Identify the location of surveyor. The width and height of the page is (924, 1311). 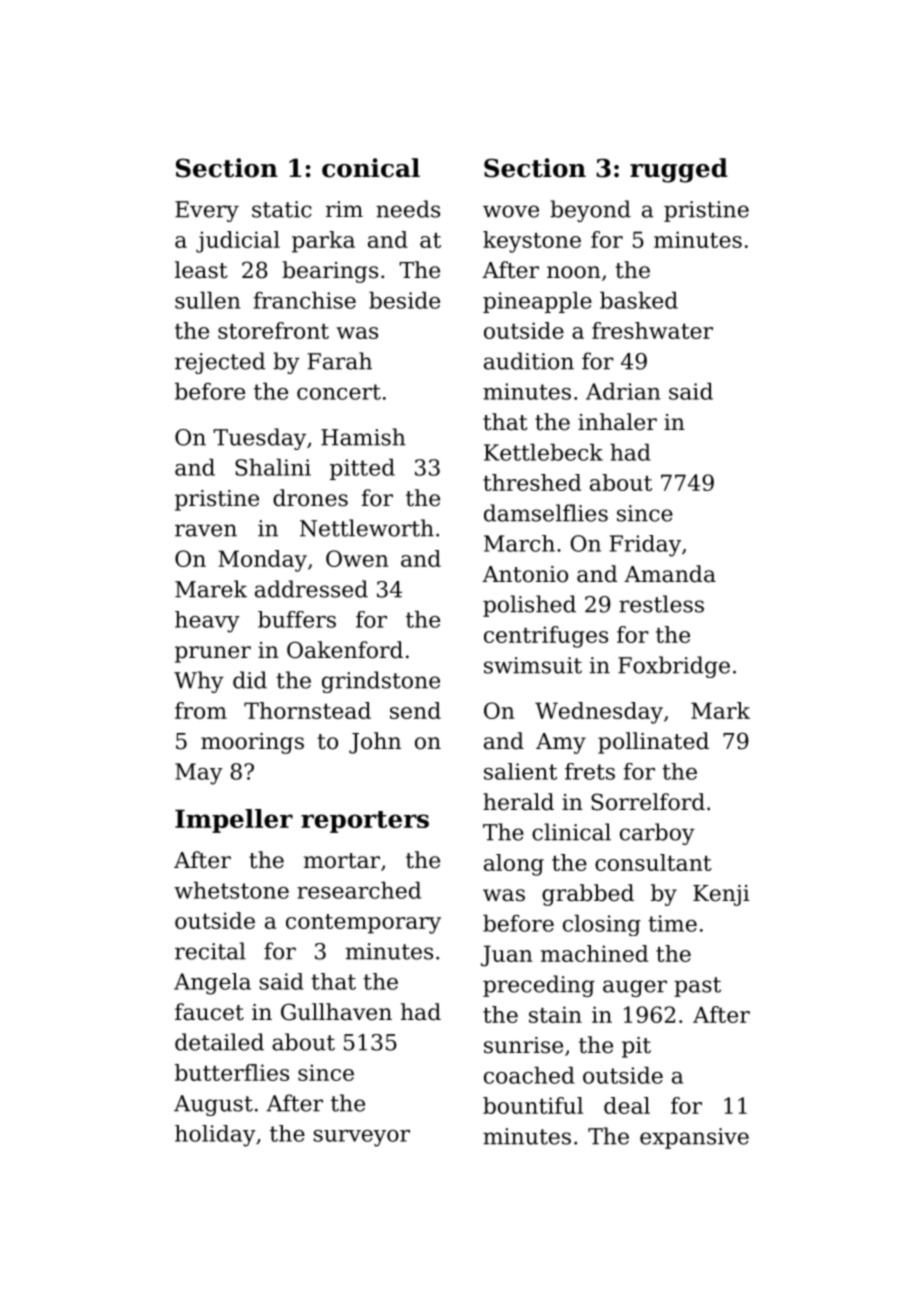
(361, 1138).
